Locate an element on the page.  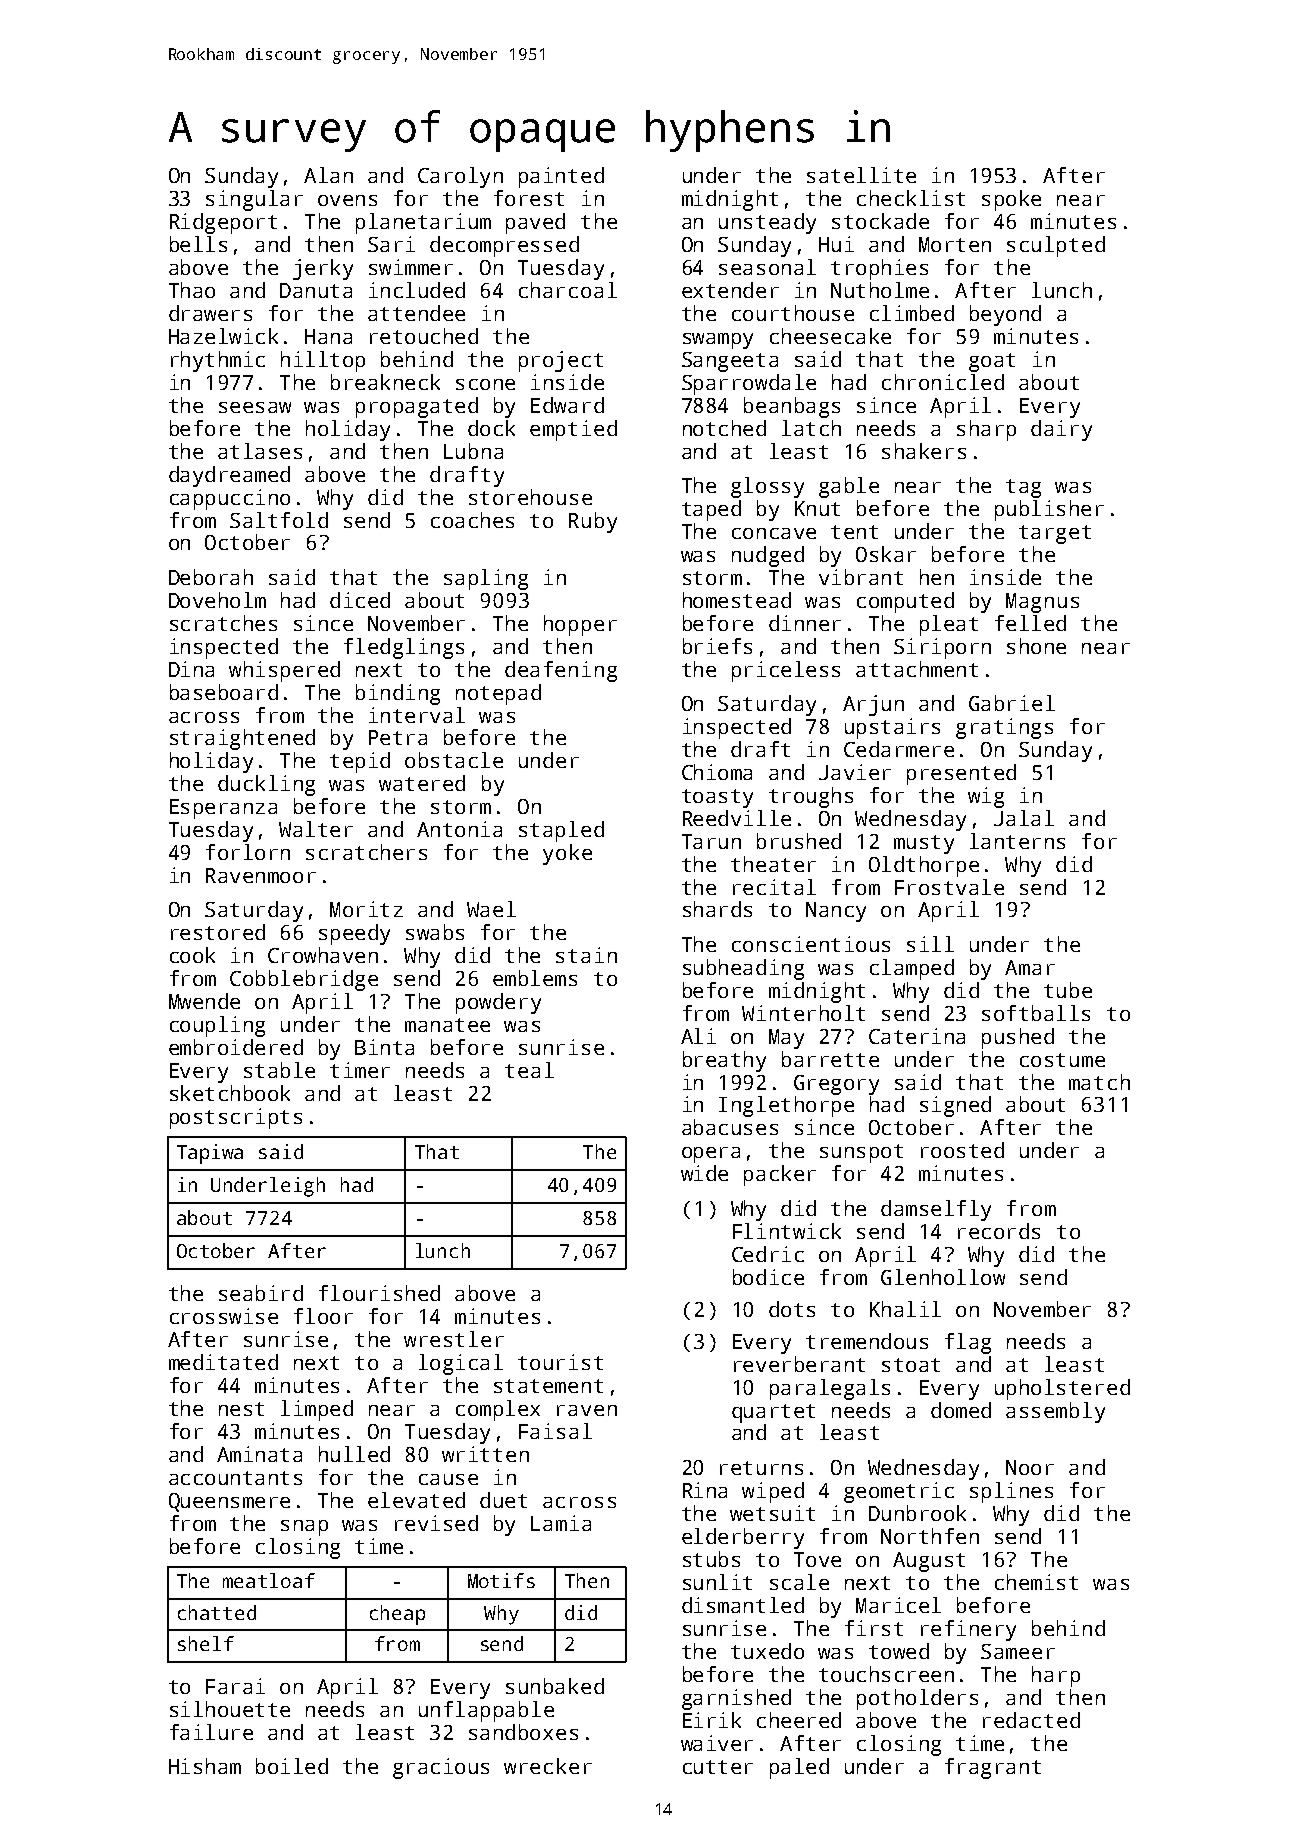
bells is located at coordinates (198, 244).
